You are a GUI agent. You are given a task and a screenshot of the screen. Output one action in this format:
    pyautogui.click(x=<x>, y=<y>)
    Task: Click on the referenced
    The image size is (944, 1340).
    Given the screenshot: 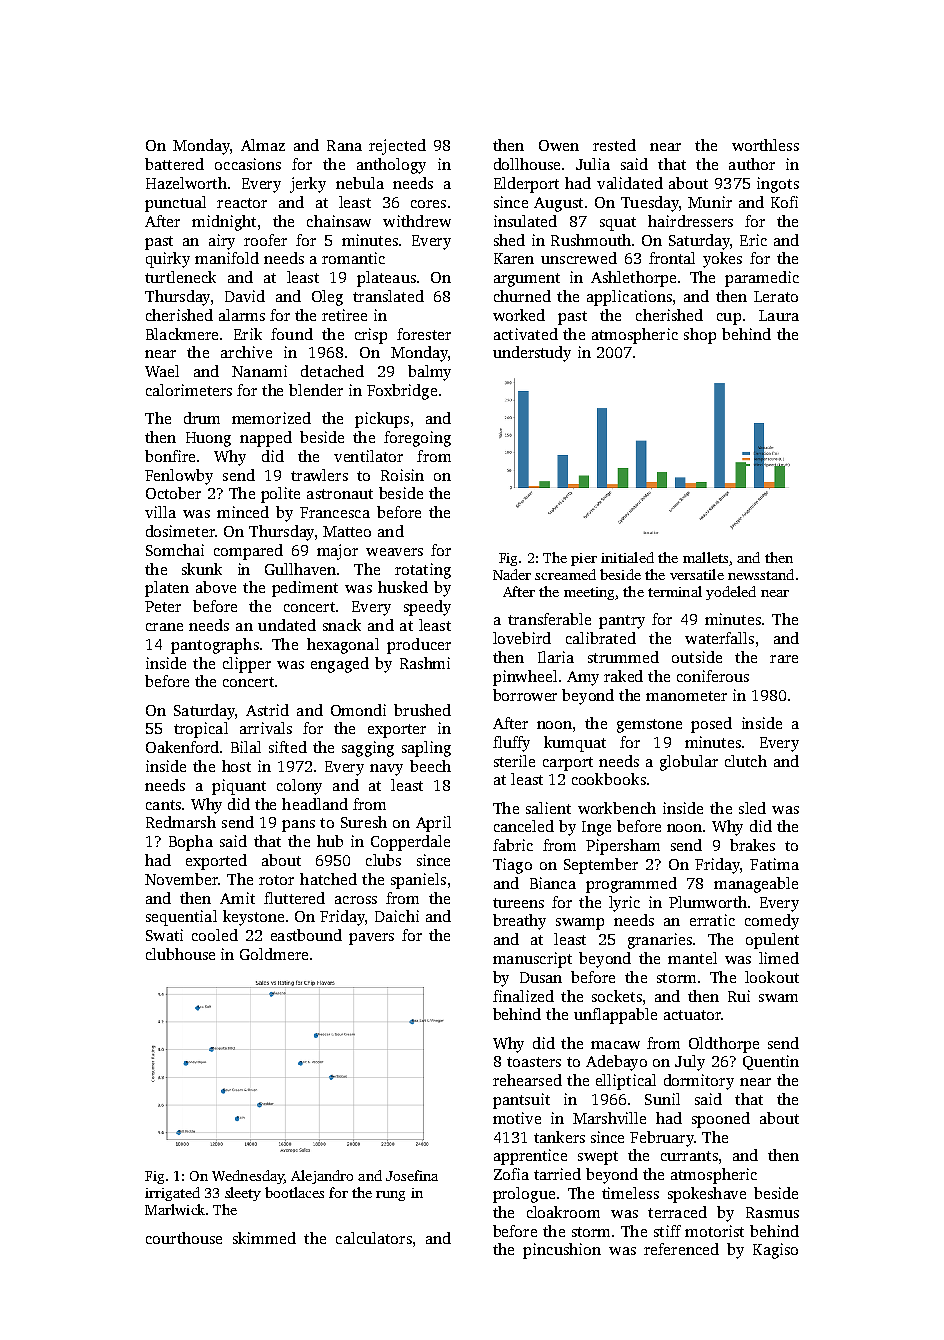 What is the action you would take?
    pyautogui.click(x=681, y=1249)
